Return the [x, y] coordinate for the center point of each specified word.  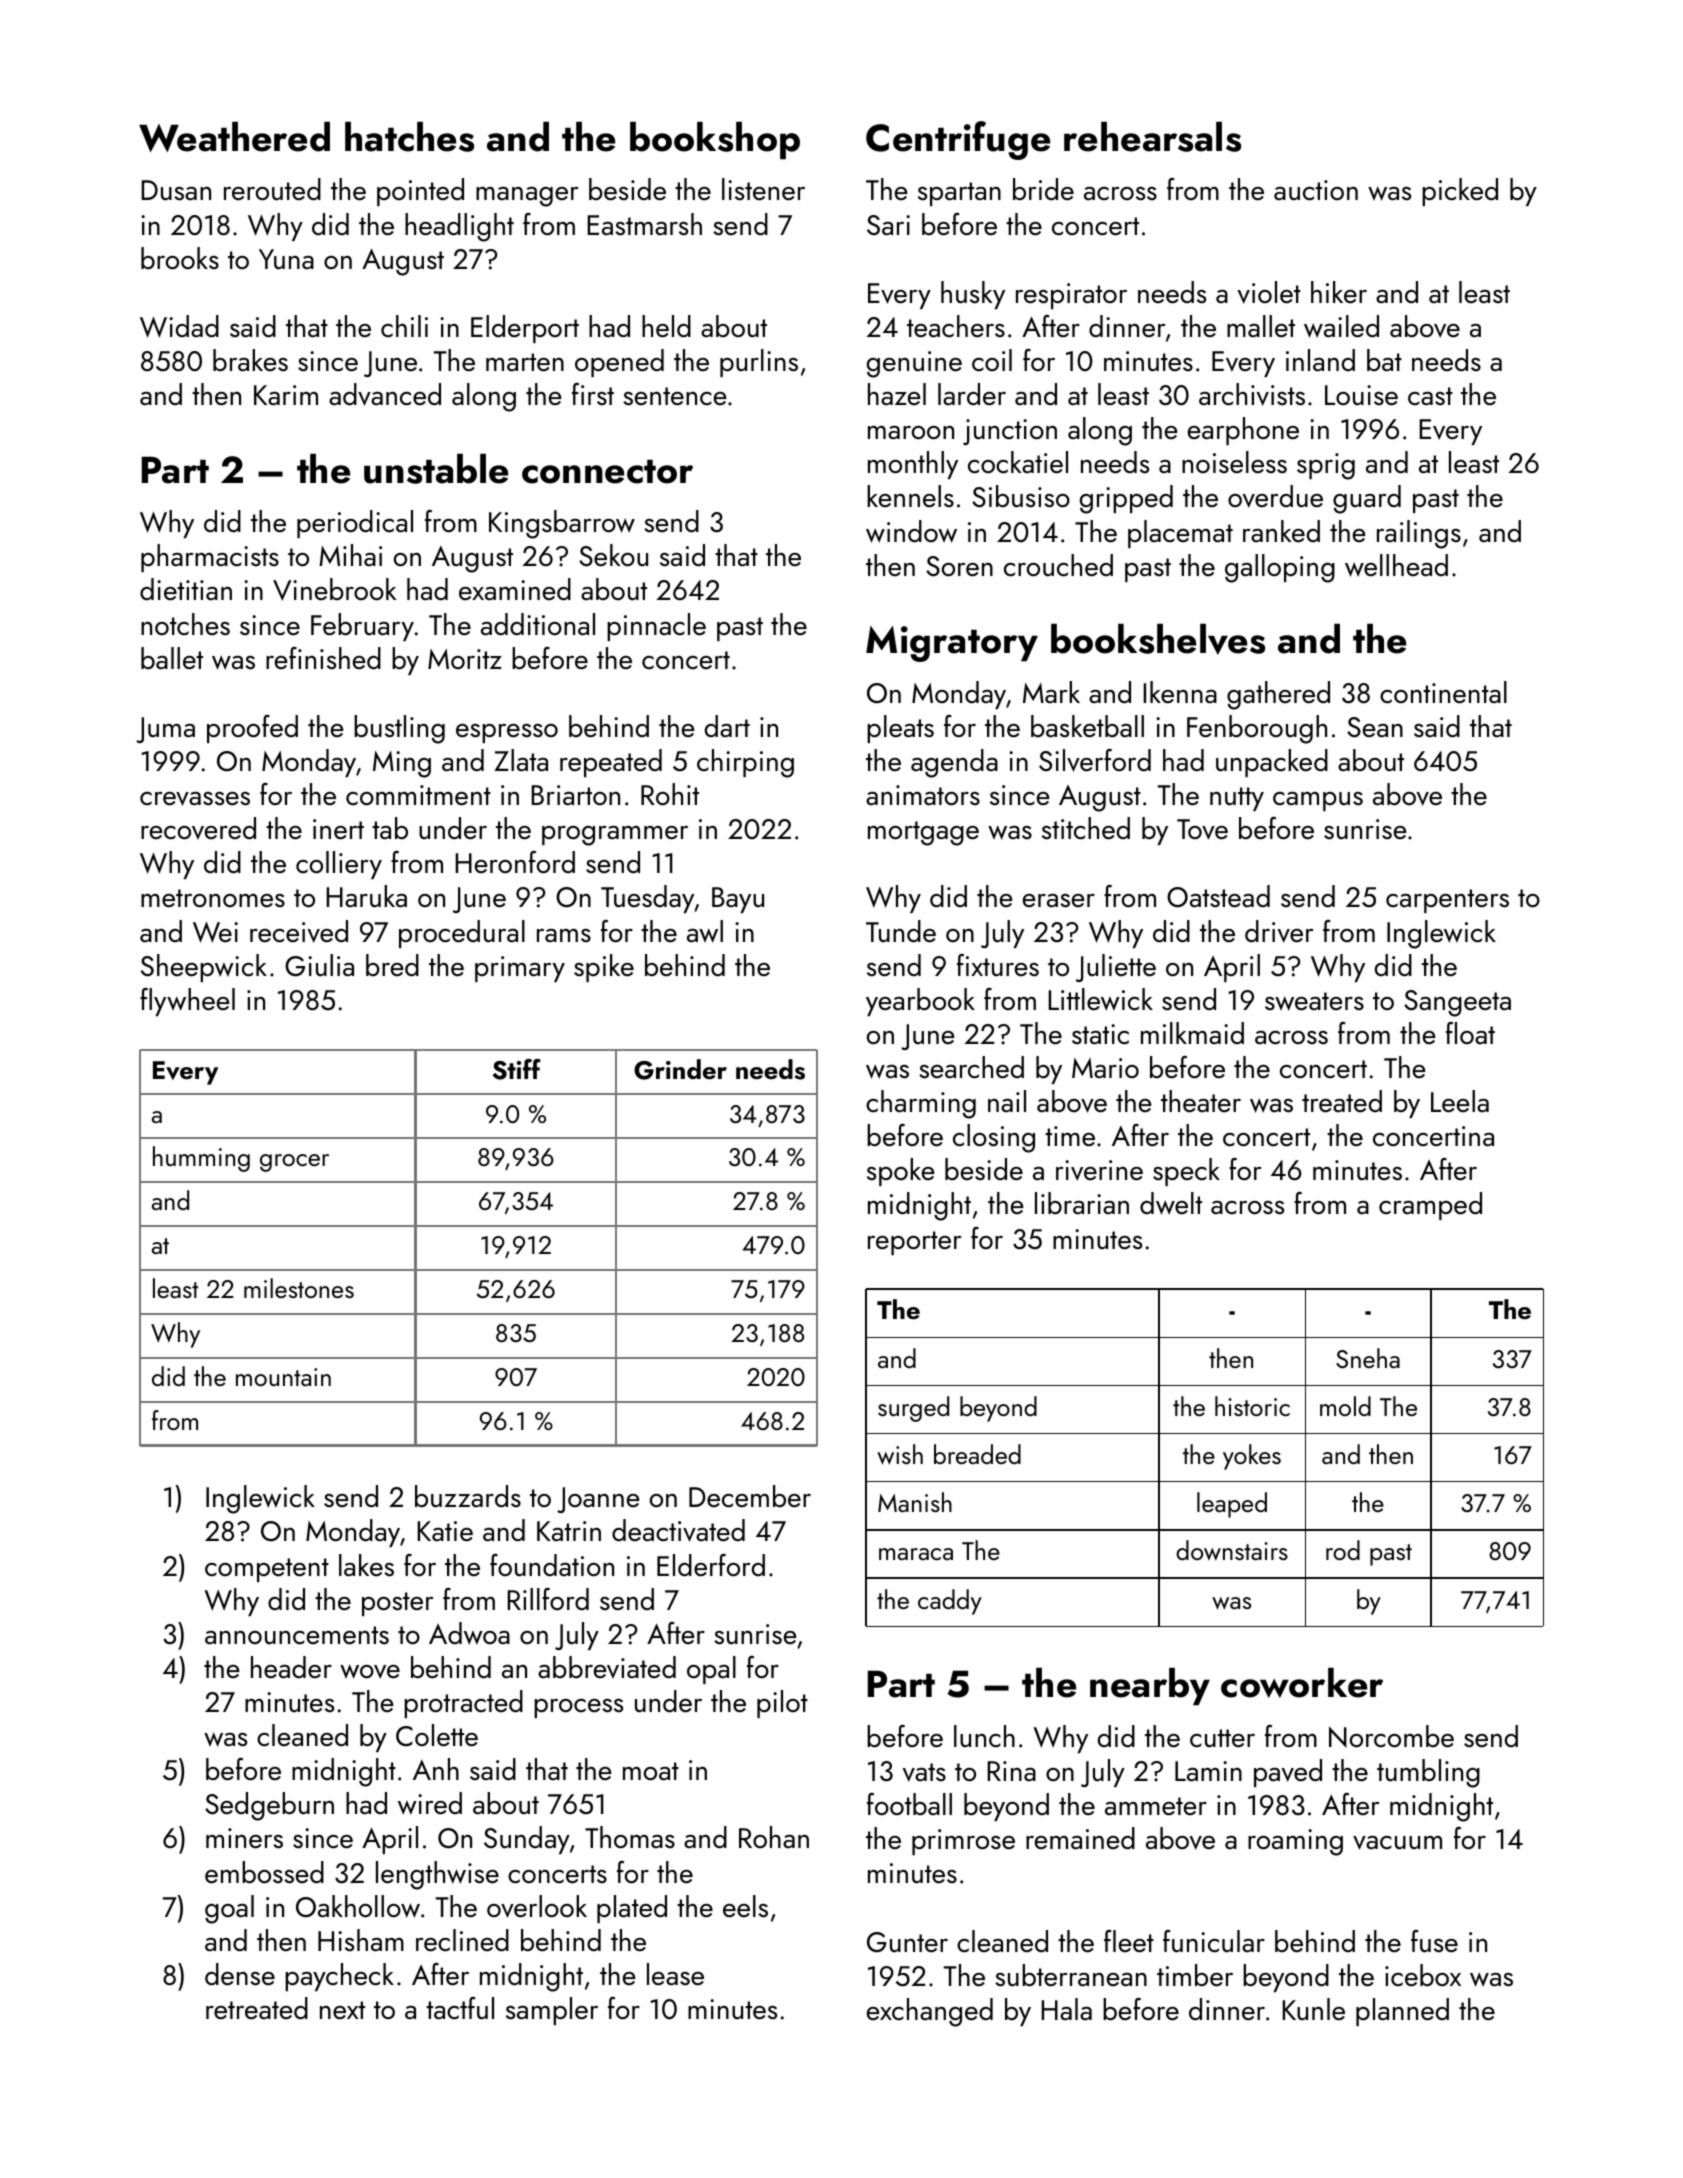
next [342, 2010]
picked [1460, 192]
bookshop [715, 141]
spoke [901, 1172]
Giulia [319, 965]
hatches [409, 137]
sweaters [1314, 1001]
